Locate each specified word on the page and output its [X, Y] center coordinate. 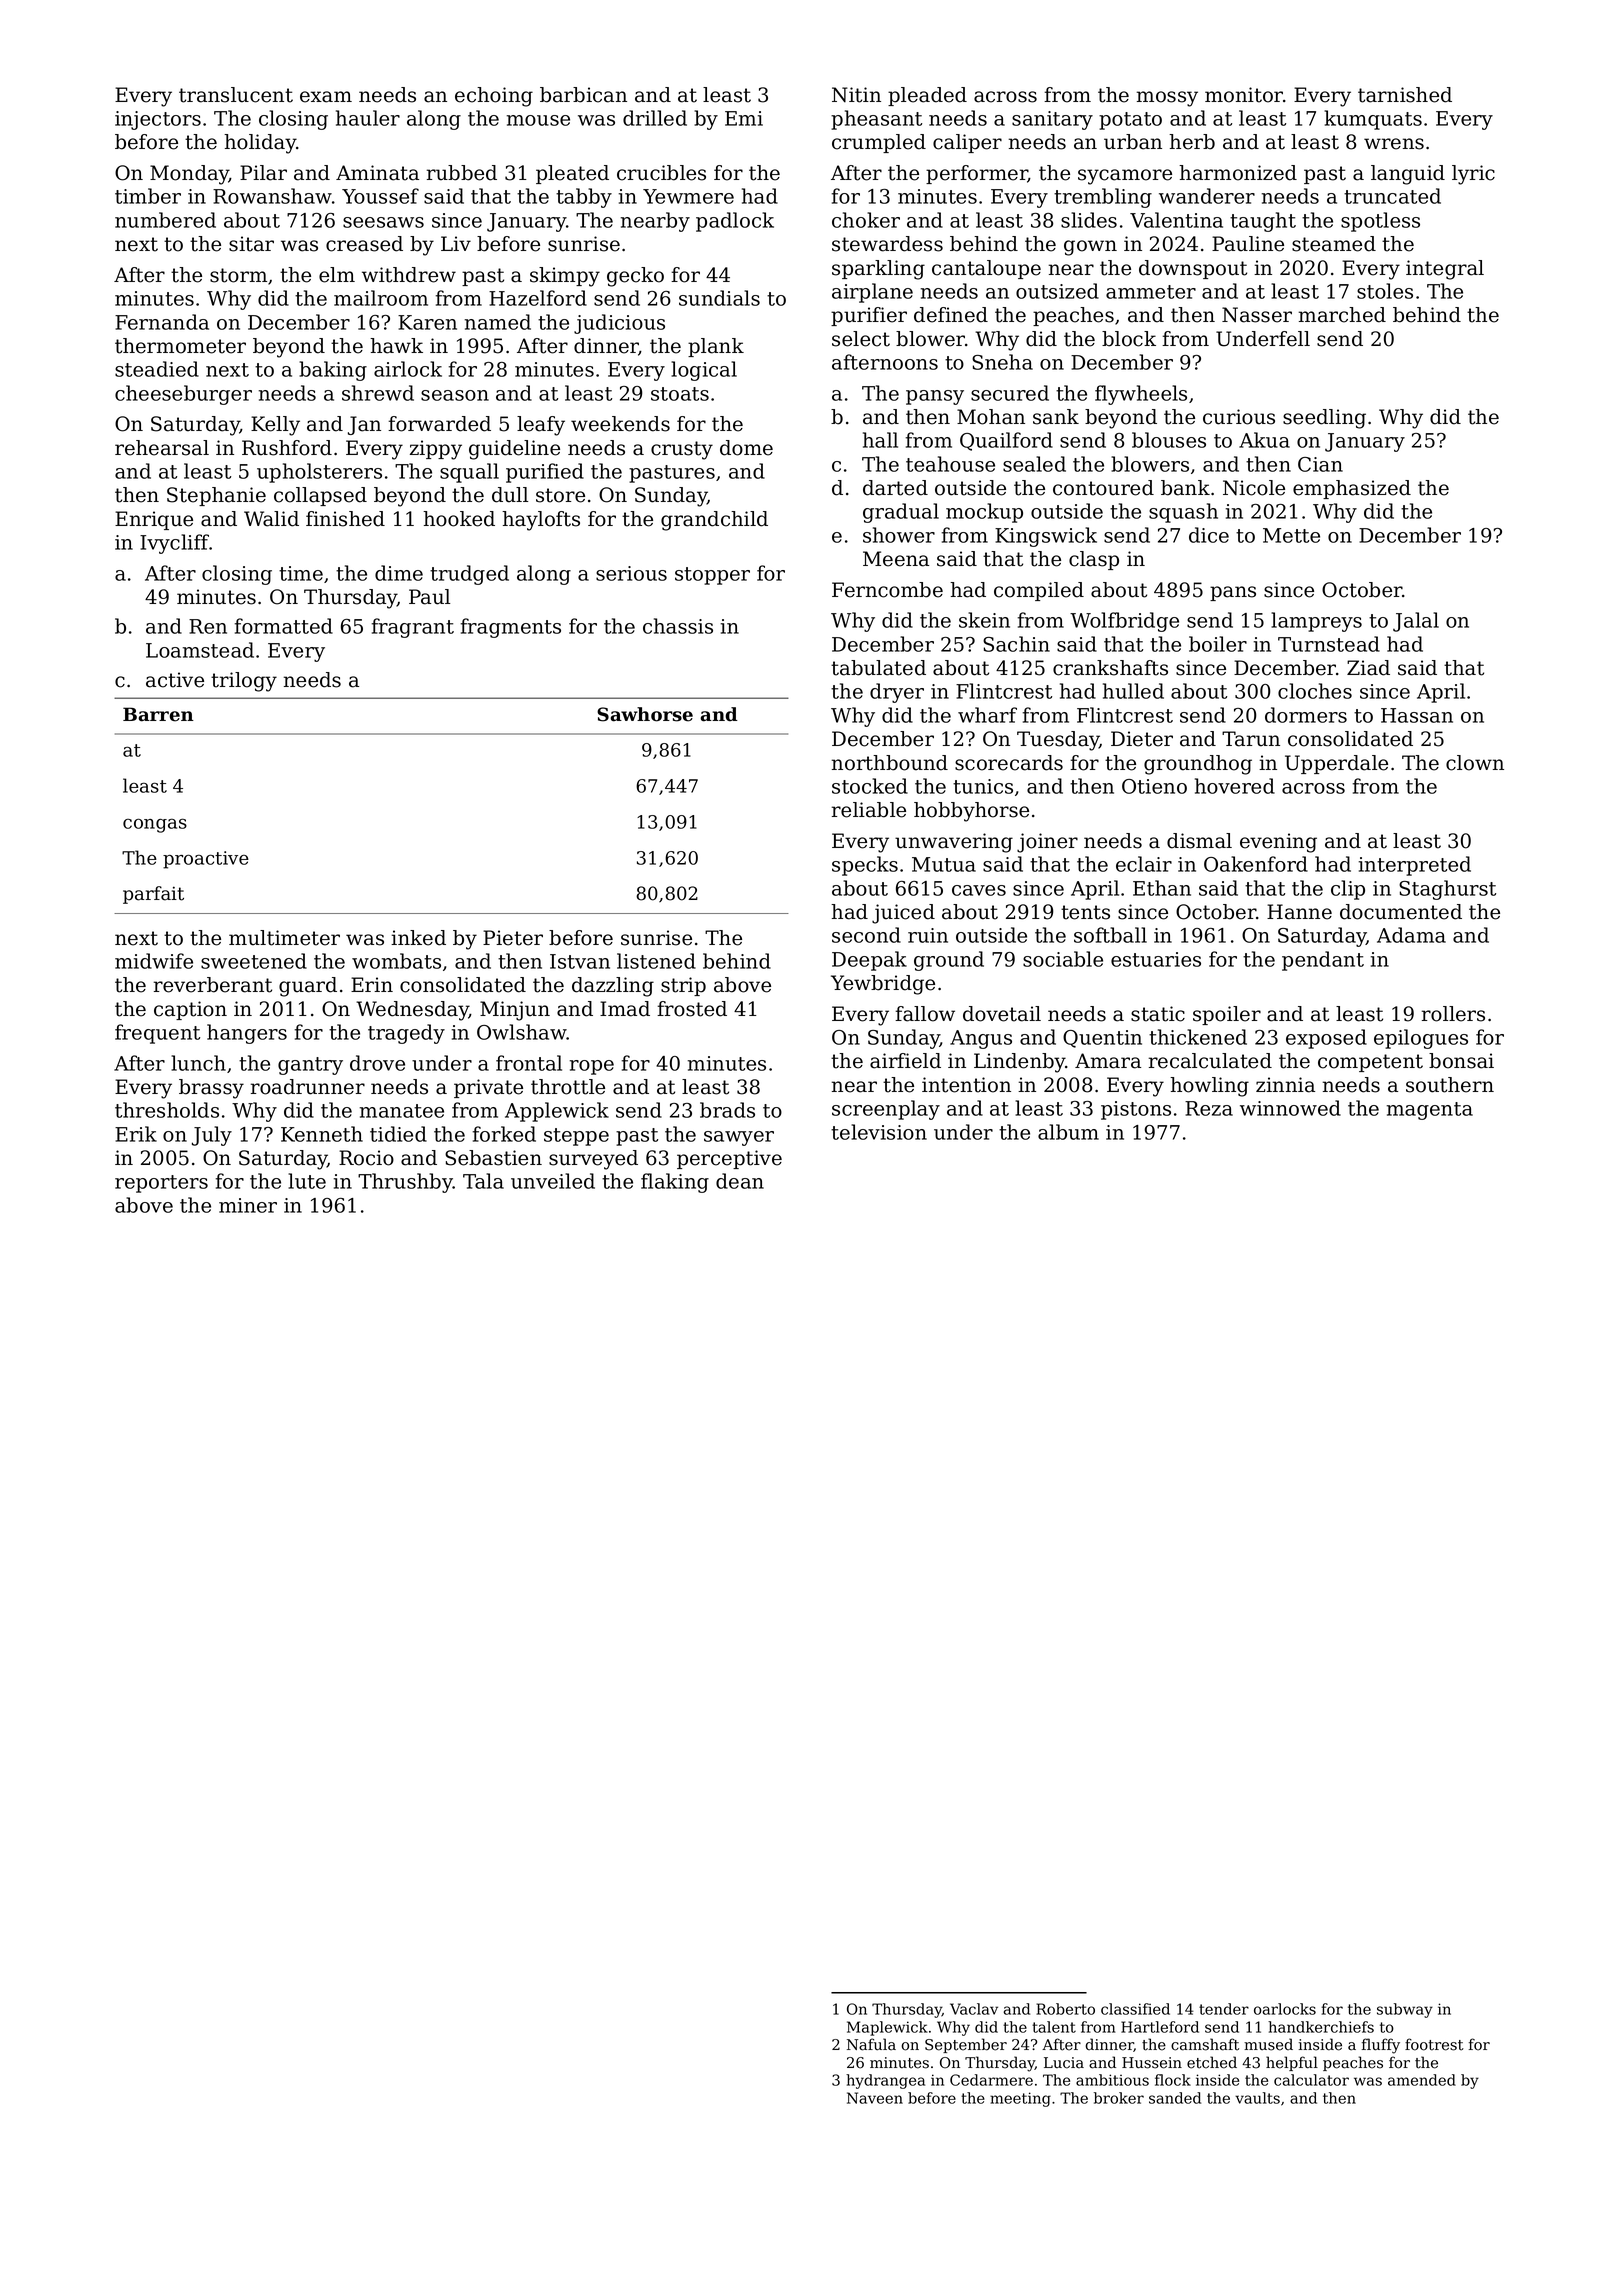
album [1068, 1132]
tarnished [1405, 95]
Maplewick [887, 2028]
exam [326, 97]
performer [977, 174]
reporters [161, 1184]
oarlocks [1285, 2009]
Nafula [871, 2044]
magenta [1430, 1111]
